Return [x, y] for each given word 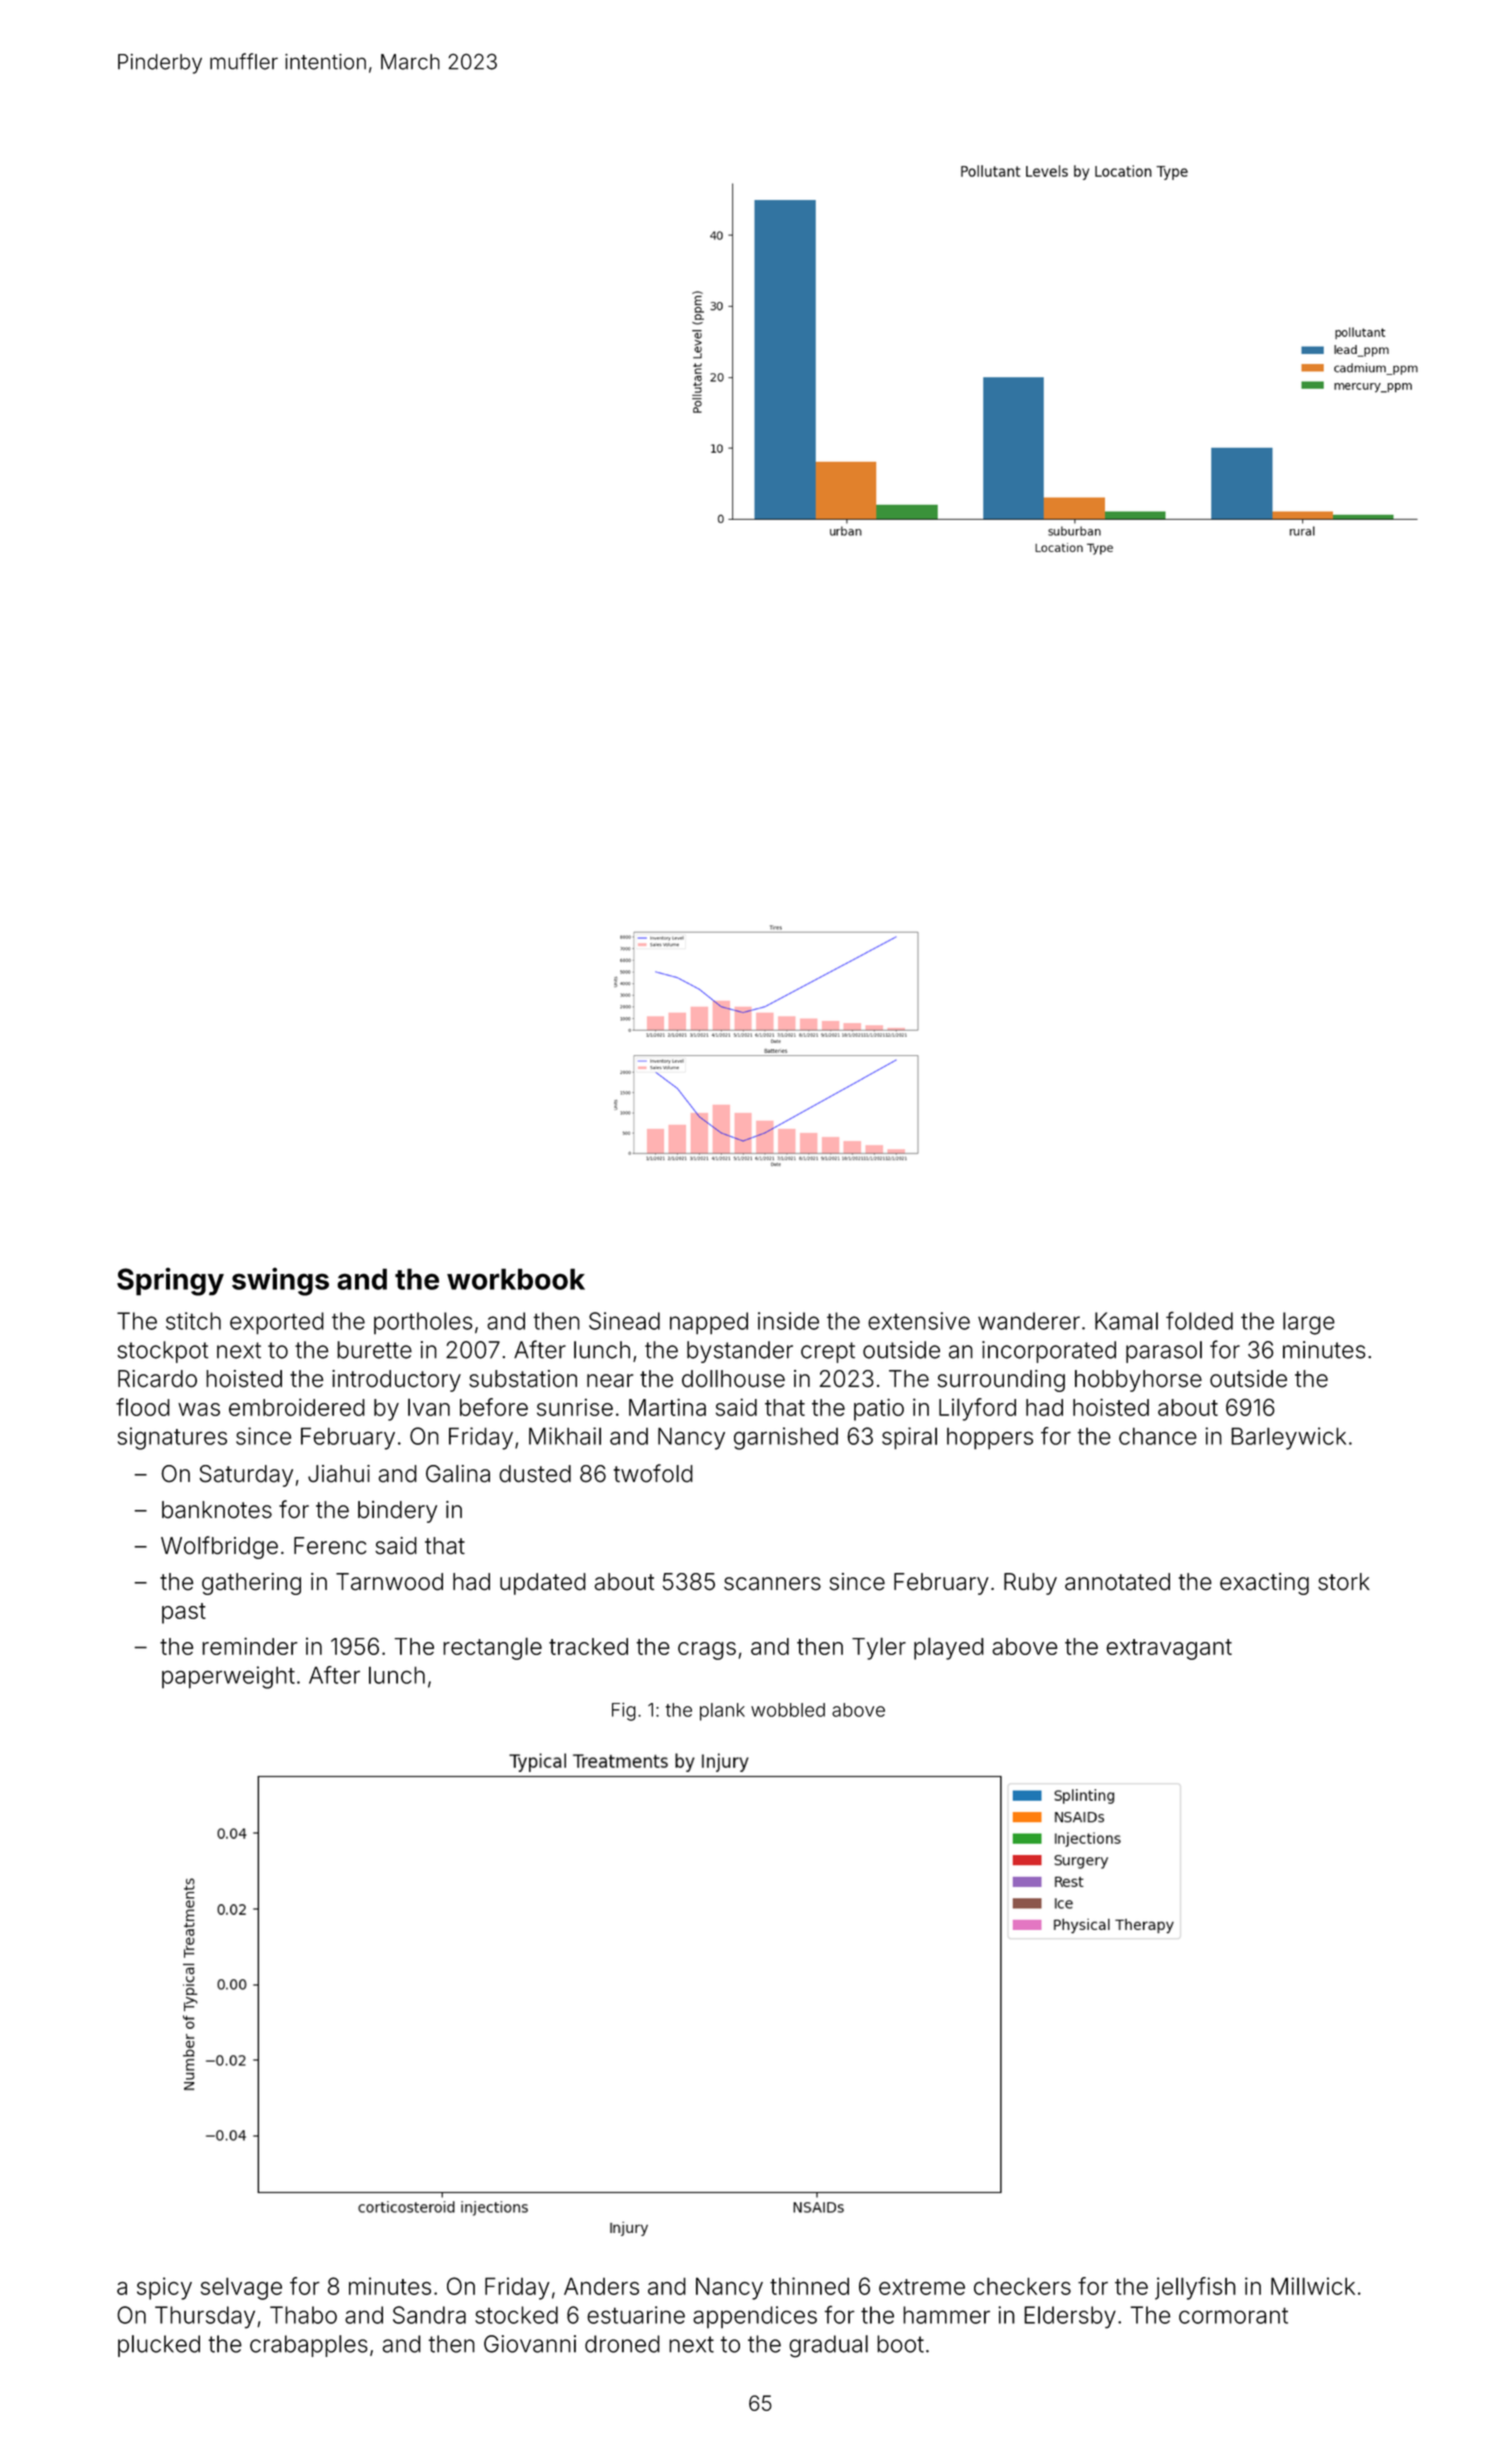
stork [1344, 1582]
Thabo [303, 2315]
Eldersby [1070, 2317]
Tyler [879, 1648]
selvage [241, 2288]
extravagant [1169, 1649]
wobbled [788, 1710]
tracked [588, 1646]
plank [722, 1712]
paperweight [228, 1677]
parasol [1164, 1352]
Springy [170, 1282]
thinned [809, 2286]
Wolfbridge [219, 1547]
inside [788, 1321]
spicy [164, 2288]
